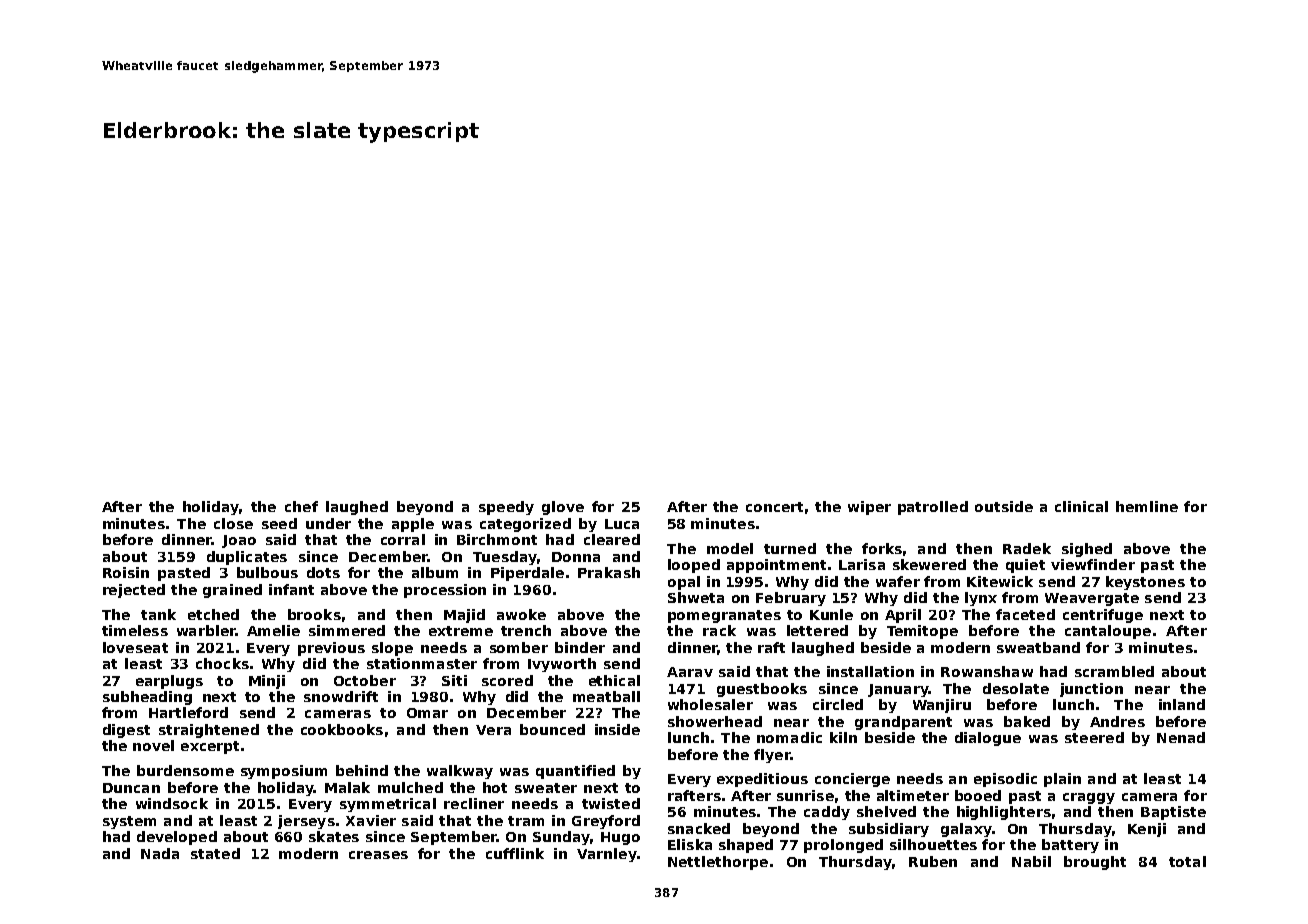 The width and height of the image is (1308, 924). Describe the element at coordinates (694, 566) in the image. I see `looped` at that location.
